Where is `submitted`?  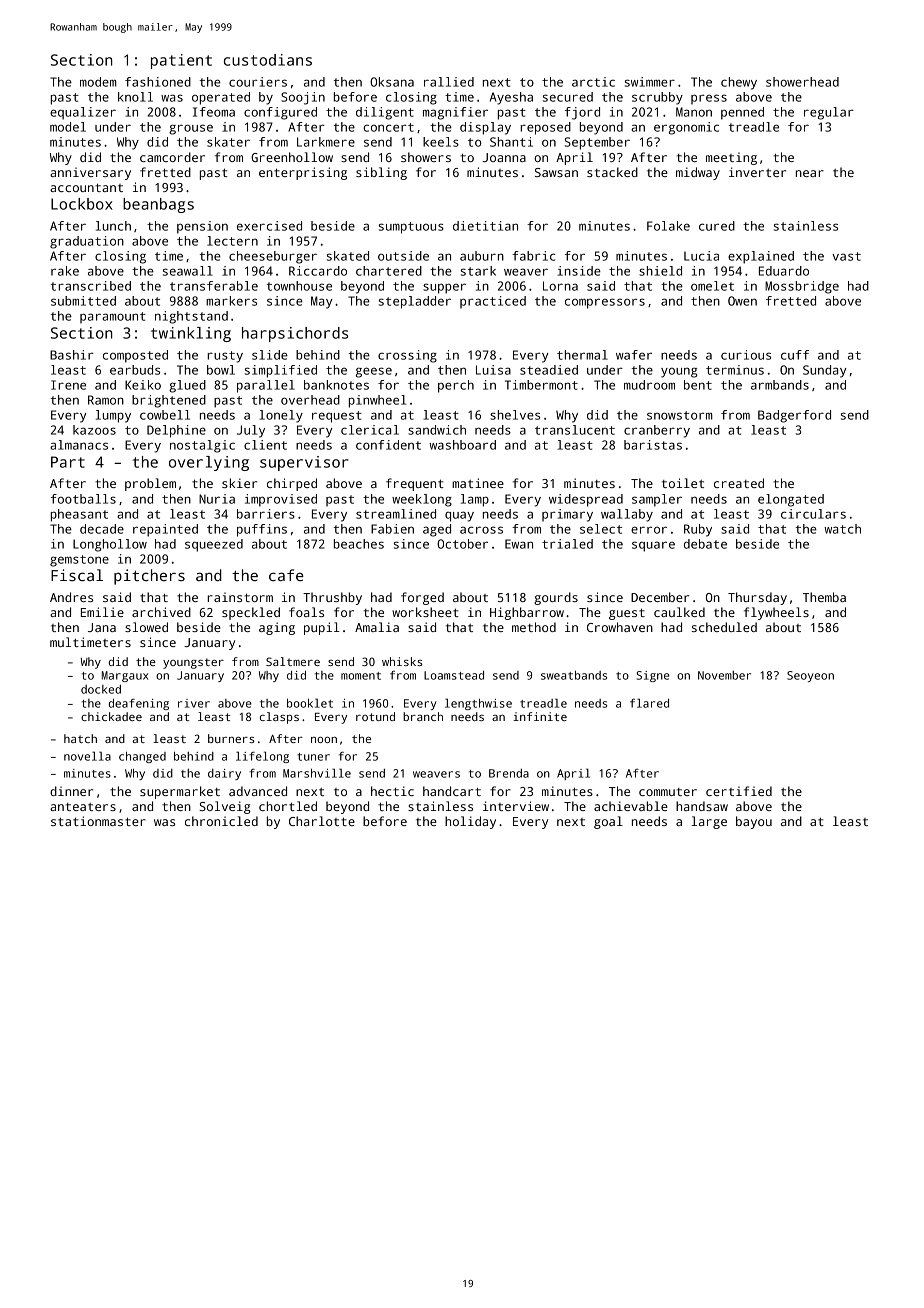 submitted is located at coordinates (83, 301).
